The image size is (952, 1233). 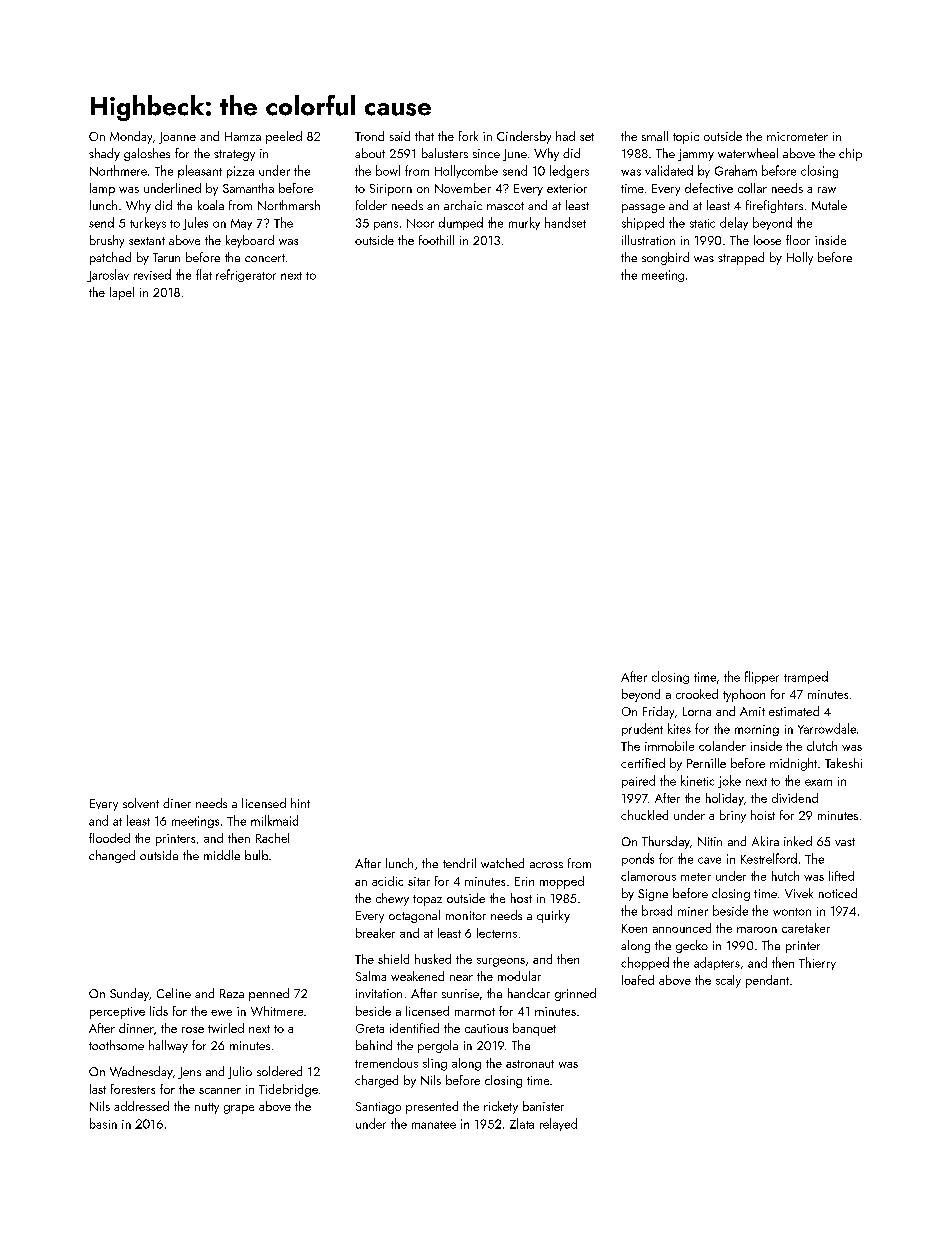 I want to click on hint, so click(x=300, y=803).
